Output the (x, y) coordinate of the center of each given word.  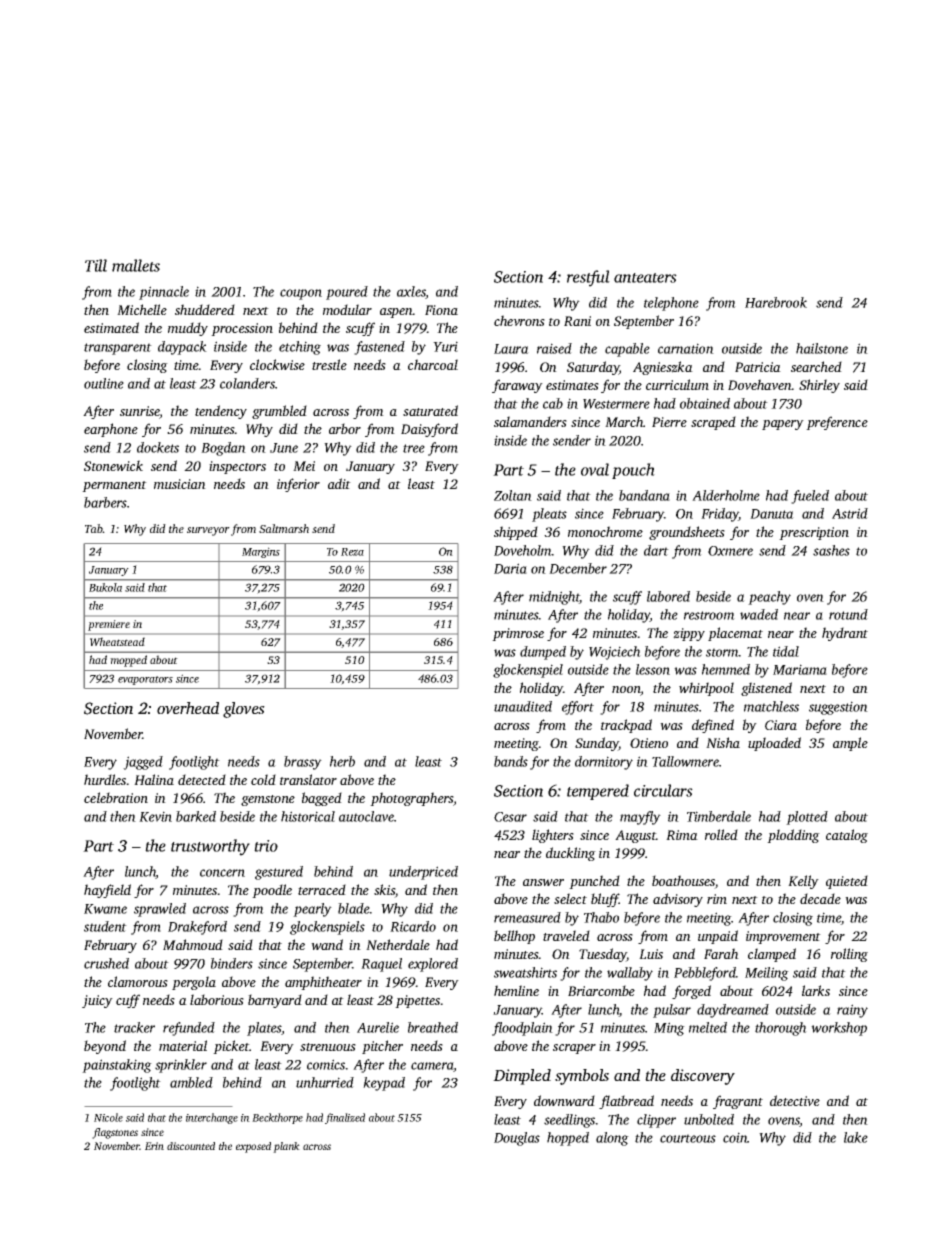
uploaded (774, 744)
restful (588, 278)
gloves (244, 710)
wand (327, 944)
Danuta (772, 514)
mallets (136, 265)
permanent (114, 486)
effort (578, 708)
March (624, 421)
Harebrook (776, 302)
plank (286, 1147)
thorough (781, 1029)
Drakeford (197, 928)
